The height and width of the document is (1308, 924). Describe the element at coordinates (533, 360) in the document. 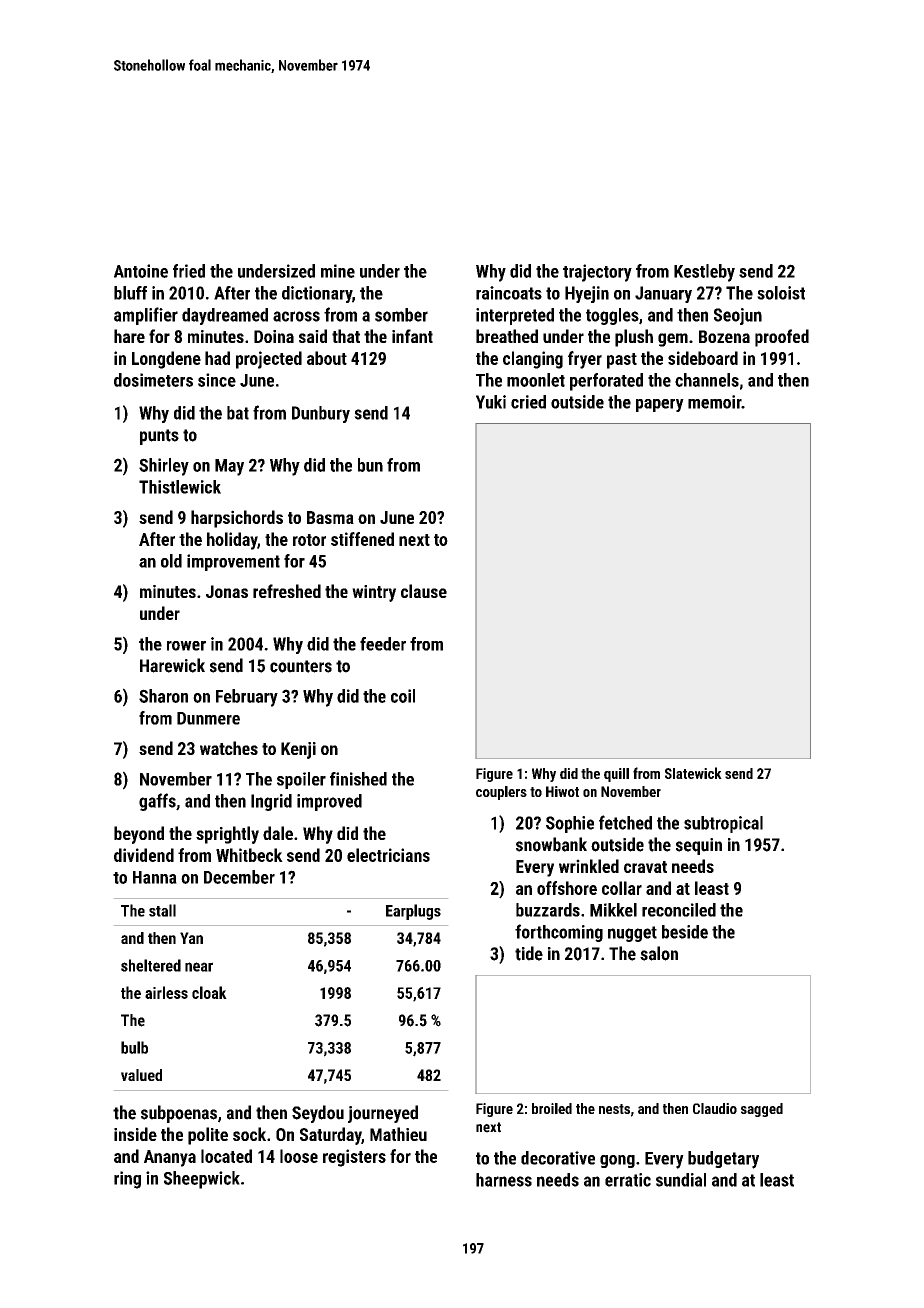

I see `clanging` at that location.
